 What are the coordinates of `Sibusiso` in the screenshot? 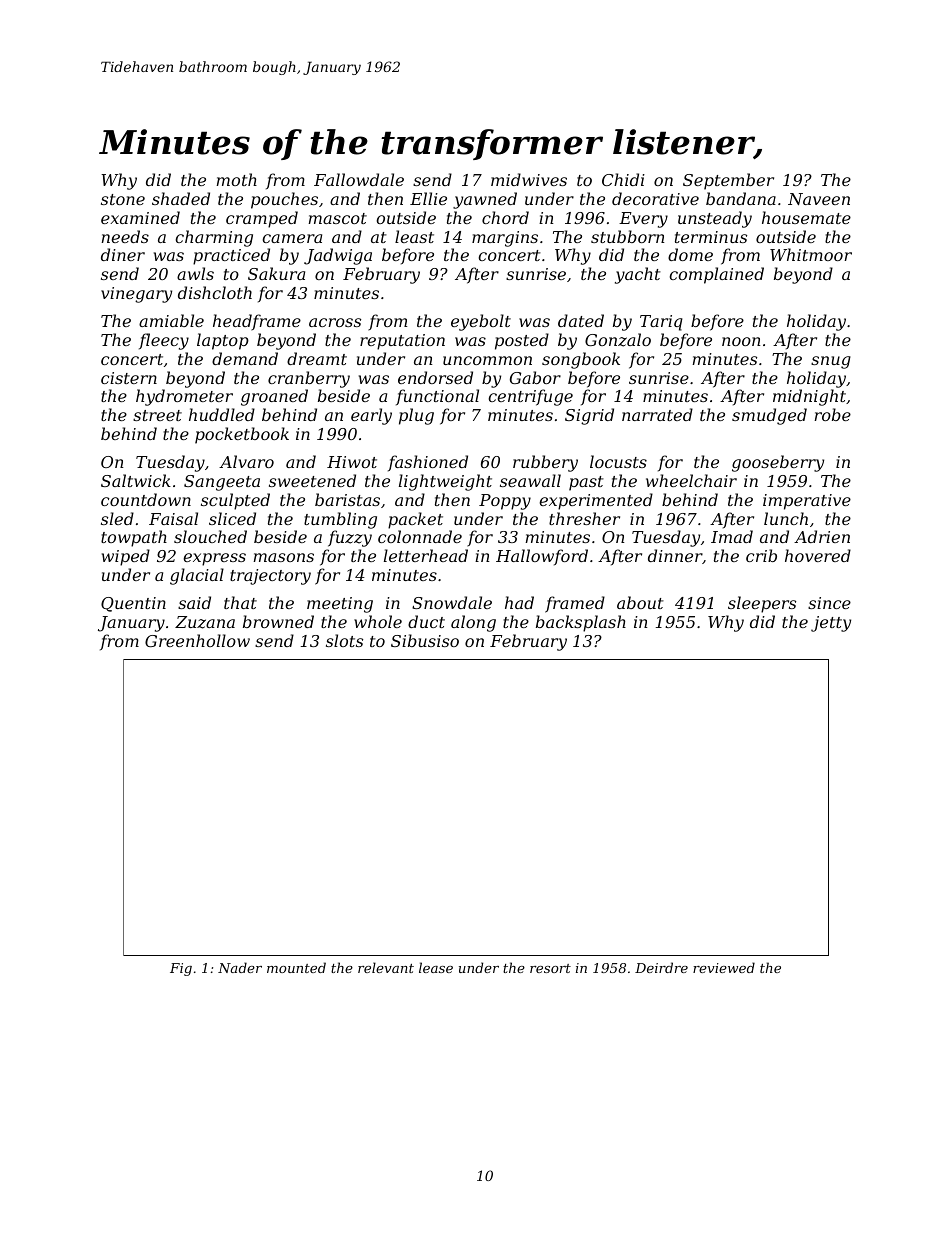 It's located at (425, 640).
